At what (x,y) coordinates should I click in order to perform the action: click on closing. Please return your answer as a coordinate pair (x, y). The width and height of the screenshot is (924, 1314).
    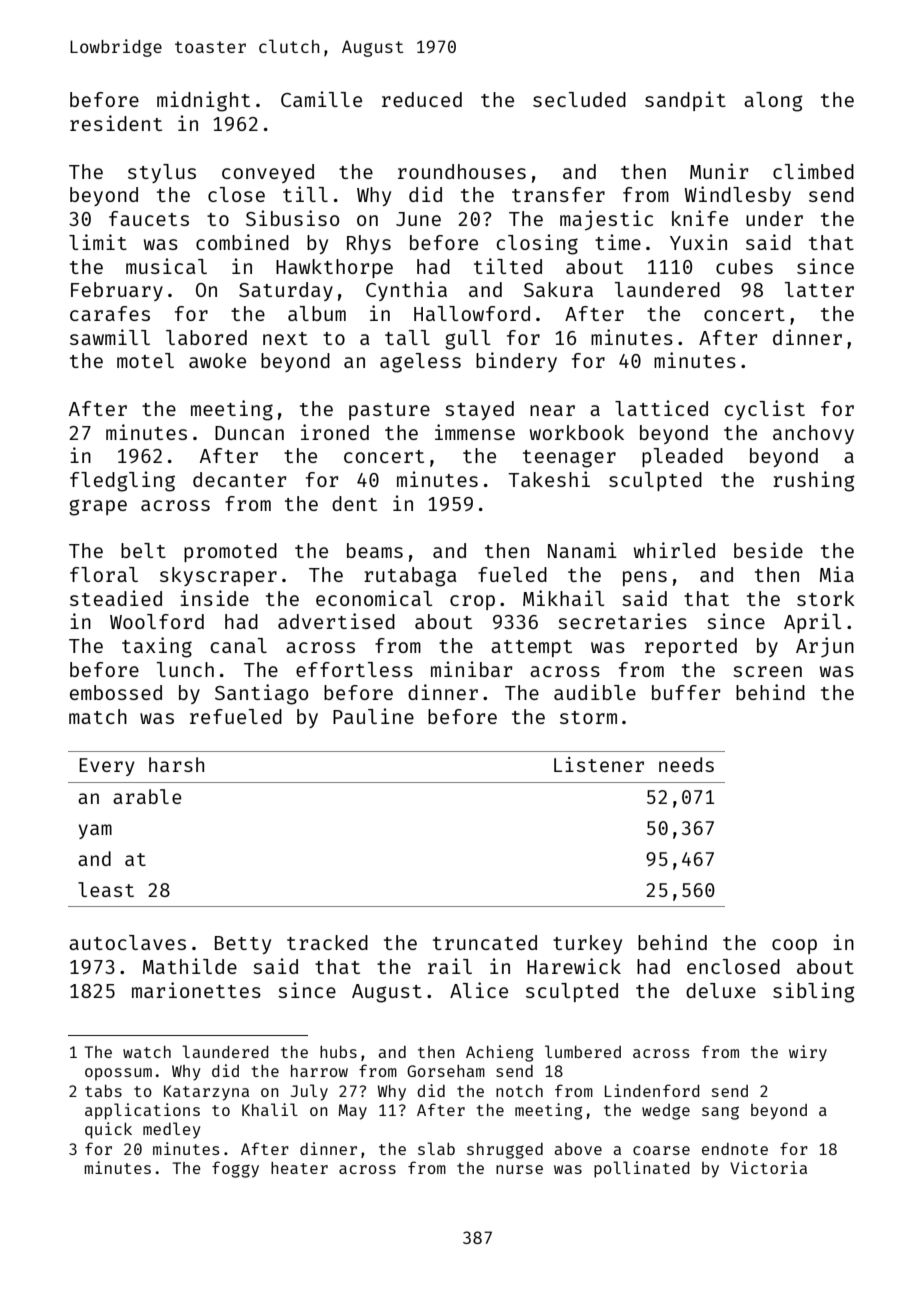
    Looking at the image, I should click on (537, 244).
